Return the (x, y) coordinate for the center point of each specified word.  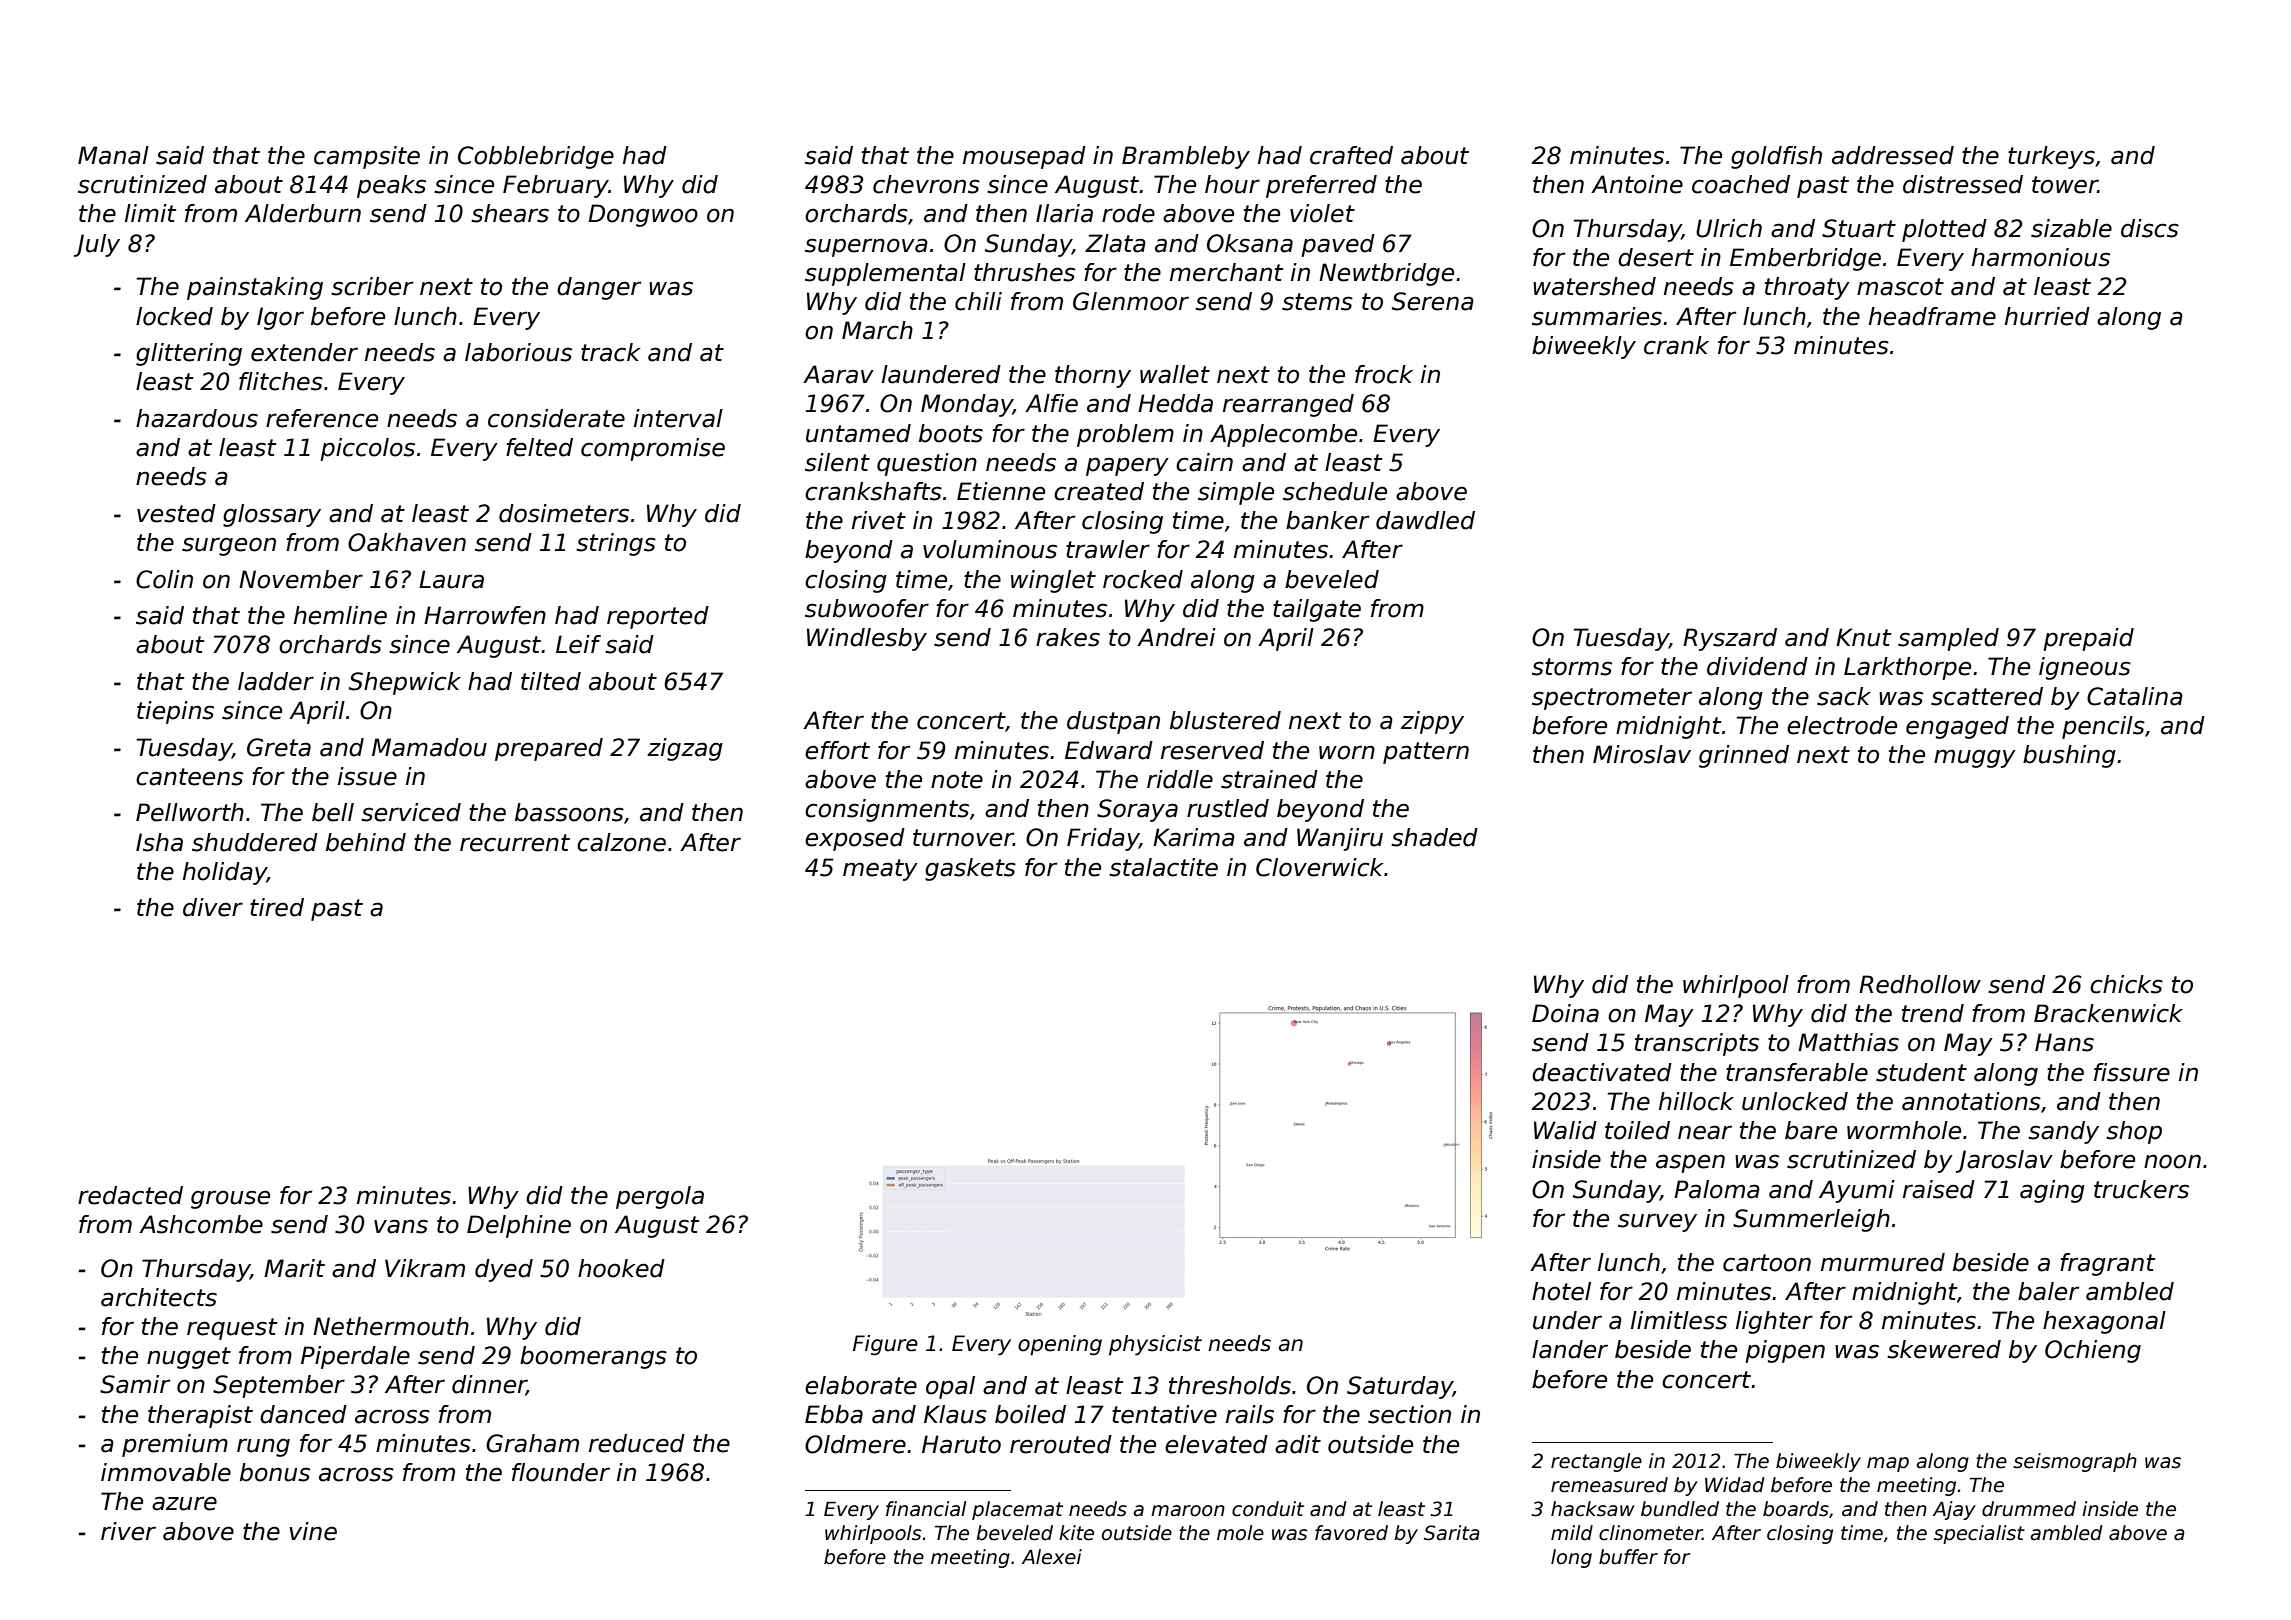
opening (1060, 1345)
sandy (2063, 1132)
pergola (660, 1197)
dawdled (1425, 520)
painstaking (255, 288)
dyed (504, 1270)
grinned (1744, 756)
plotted (1944, 230)
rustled (1228, 808)
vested (176, 513)
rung (263, 1447)
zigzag (685, 749)
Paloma (1717, 1189)
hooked (621, 1268)
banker (1327, 520)
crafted (1351, 155)
